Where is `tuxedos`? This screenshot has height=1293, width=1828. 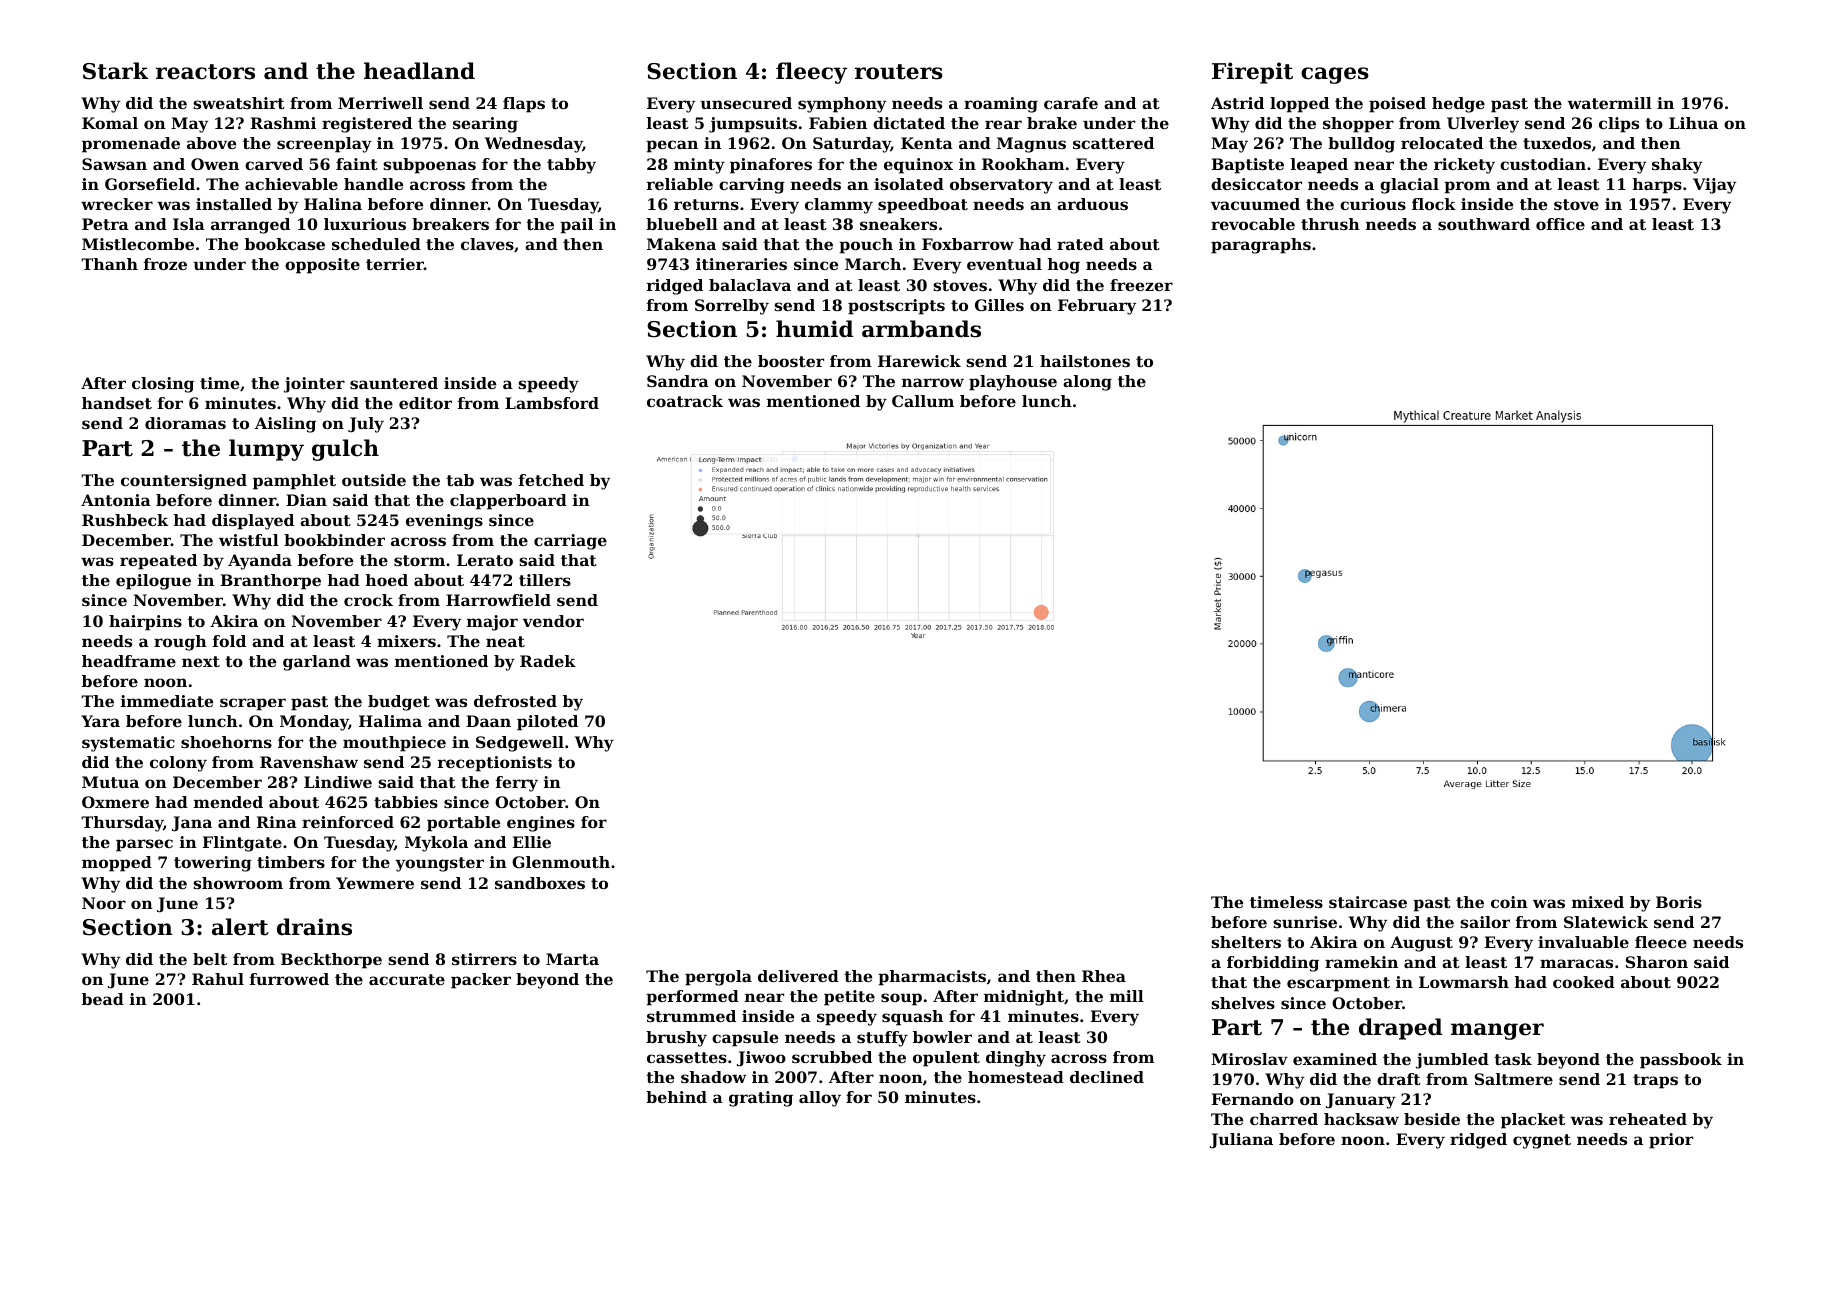 tuxedos is located at coordinates (1557, 143).
